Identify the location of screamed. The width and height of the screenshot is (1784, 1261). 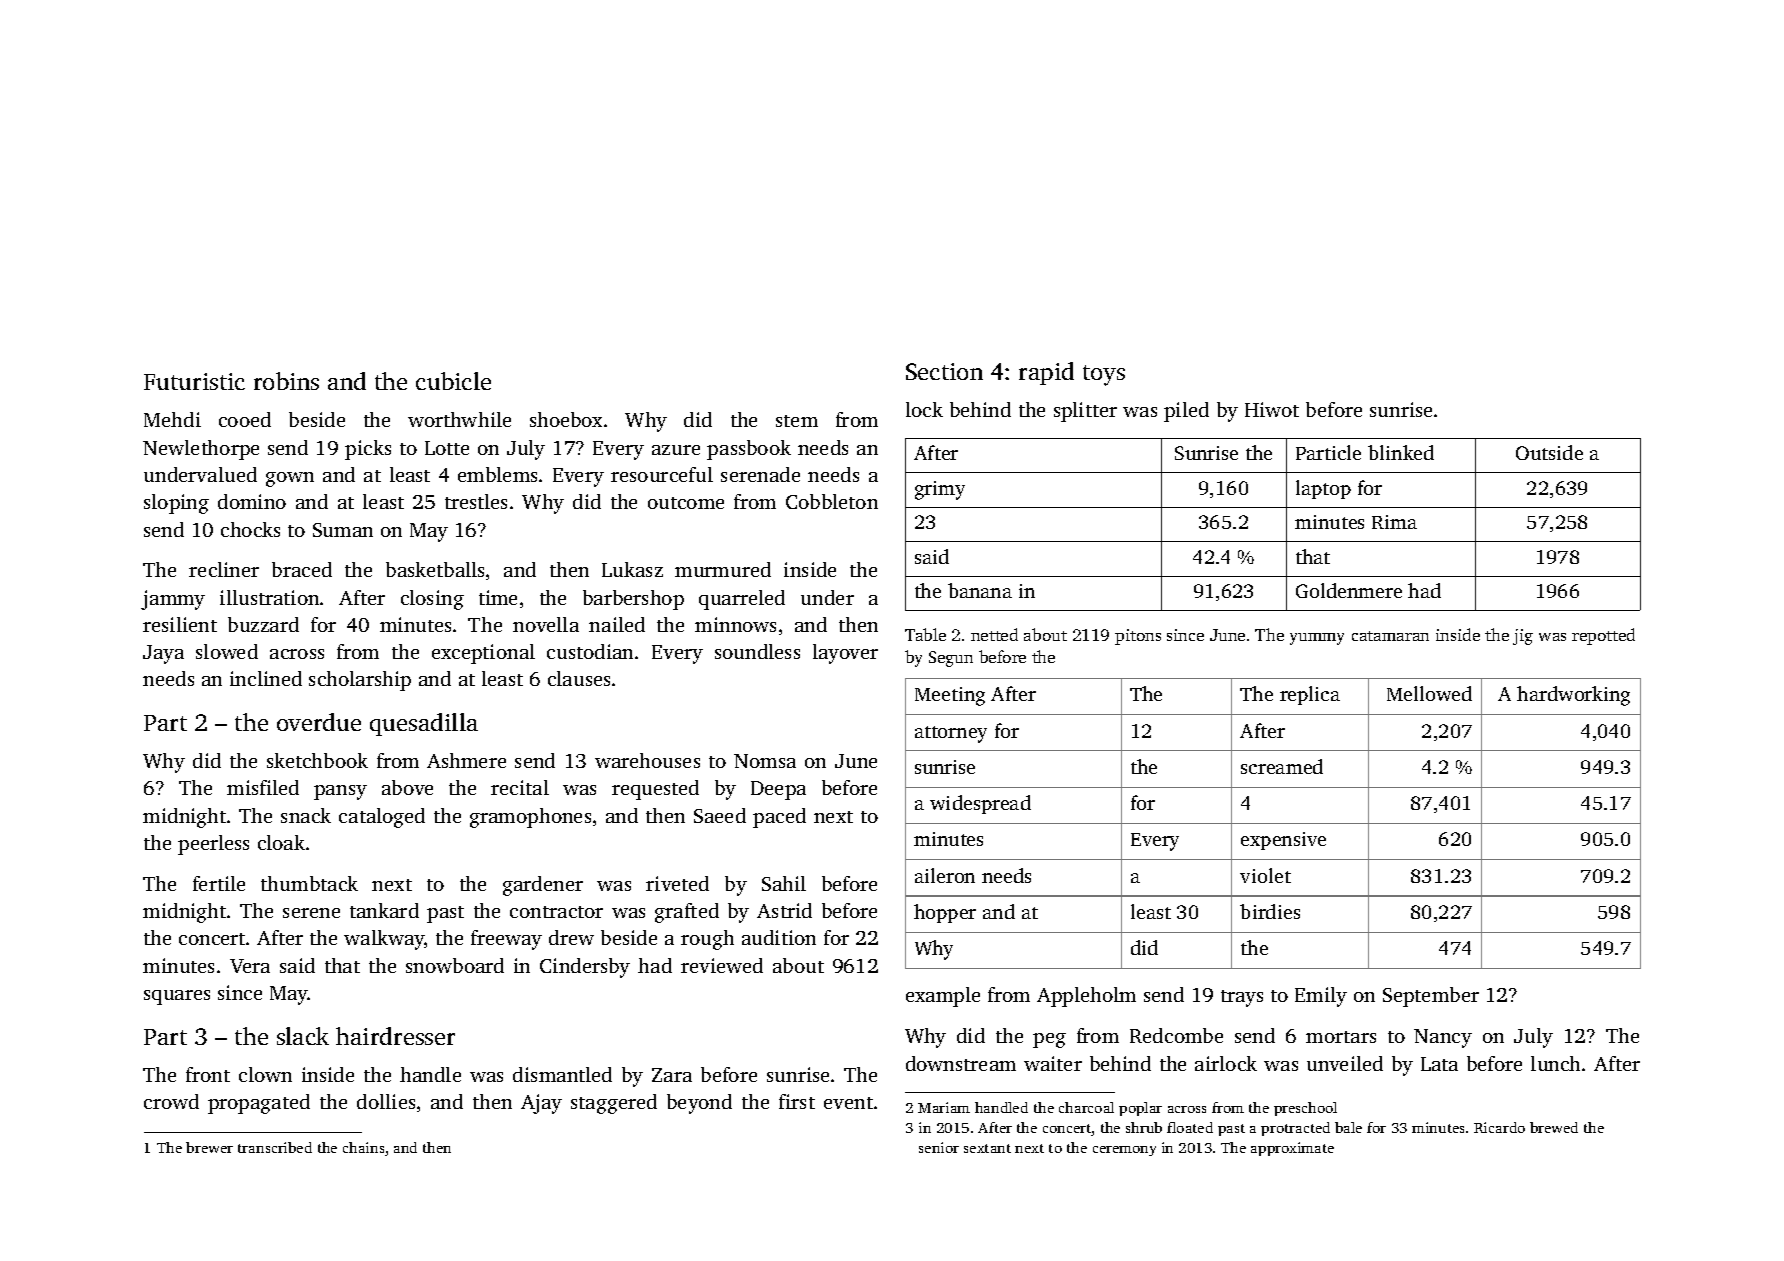
(1282, 766).
